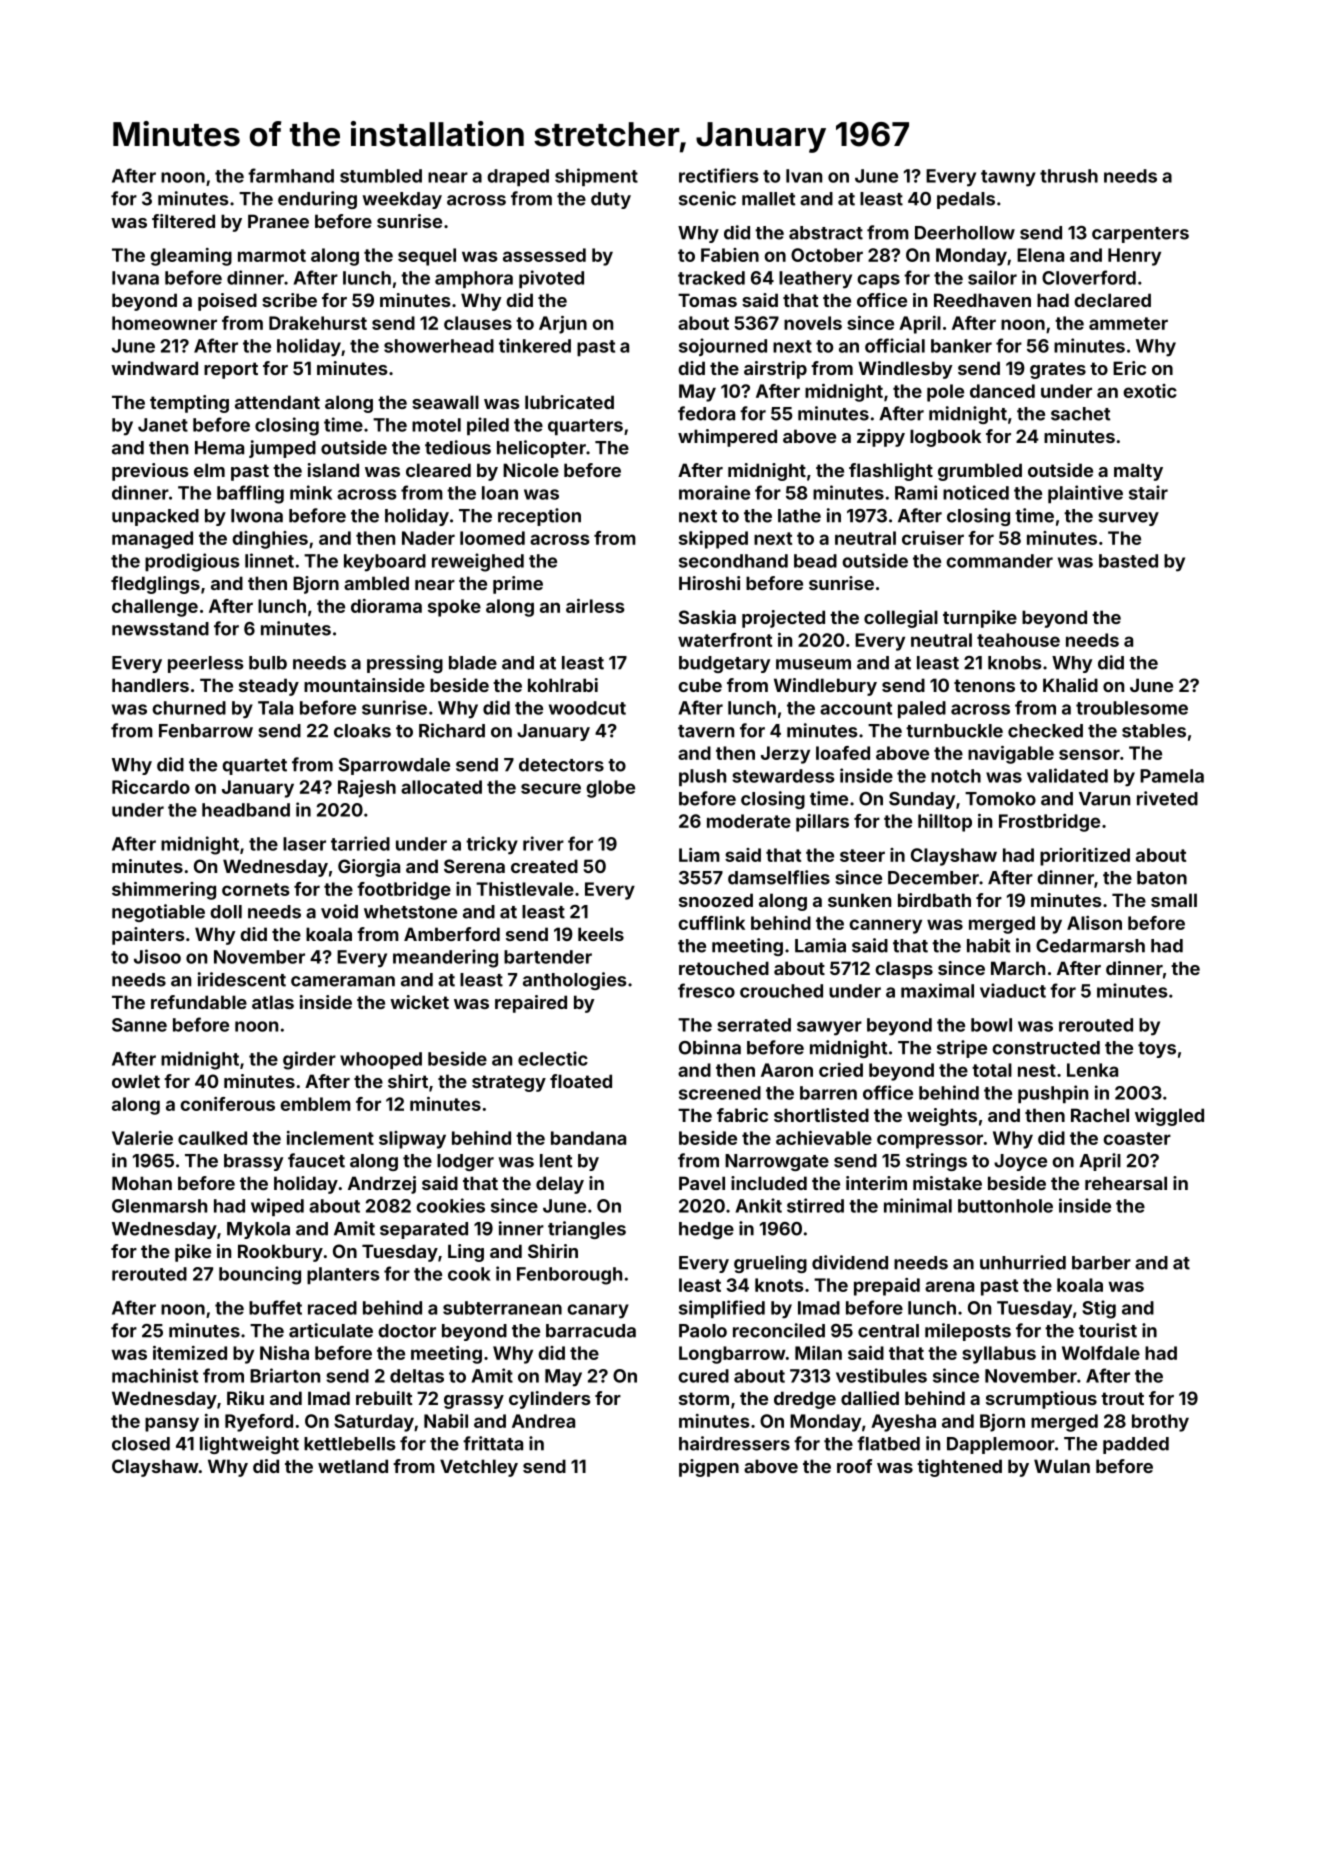 The width and height of the screenshot is (1317, 1863). Describe the element at coordinates (587, 1230) in the screenshot. I see `triangles` at that location.
